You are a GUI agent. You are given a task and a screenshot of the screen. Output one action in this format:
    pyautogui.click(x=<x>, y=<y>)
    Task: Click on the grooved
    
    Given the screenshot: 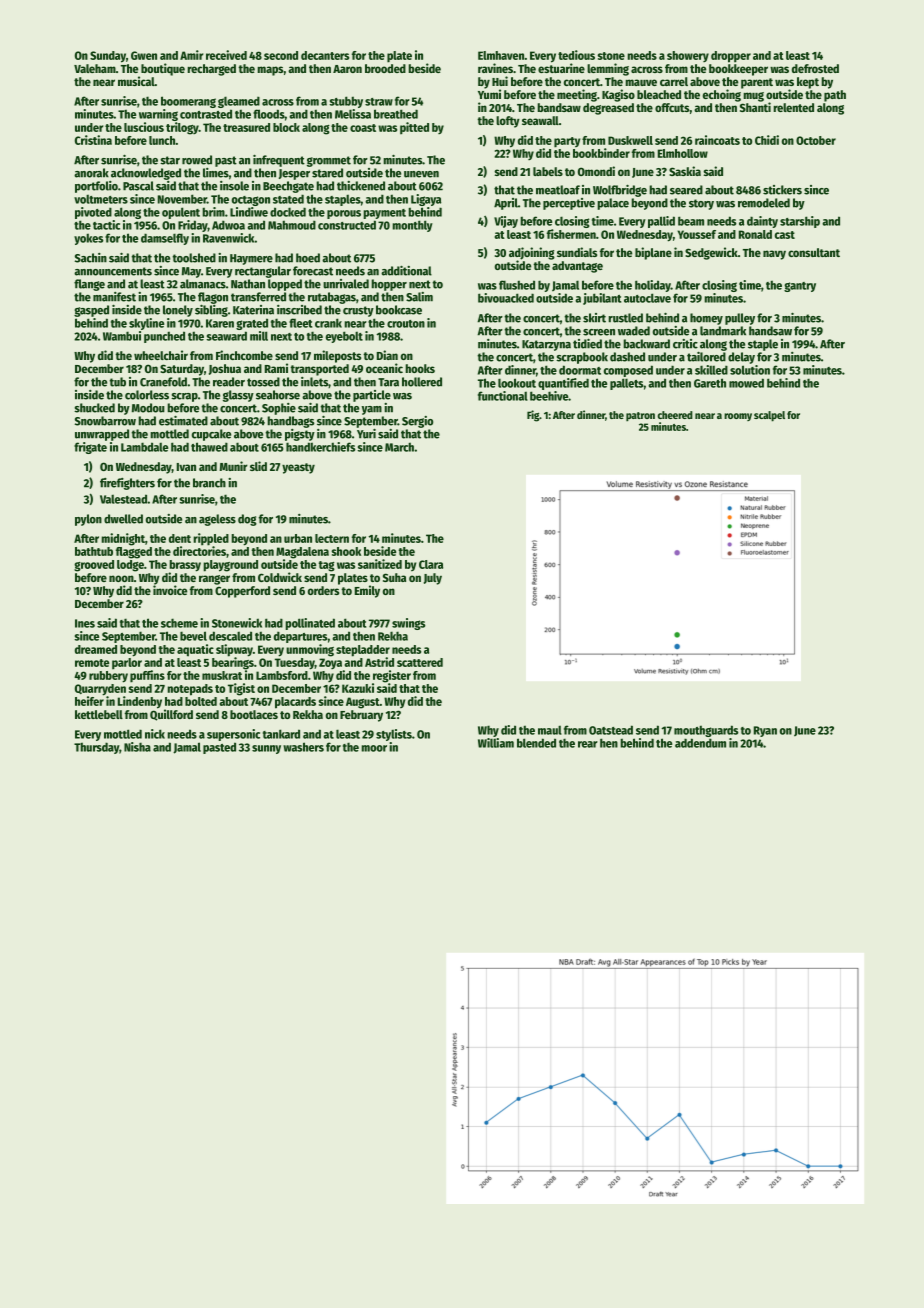 What is the action you would take?
    pyautogui.click(x=94, y=566)
